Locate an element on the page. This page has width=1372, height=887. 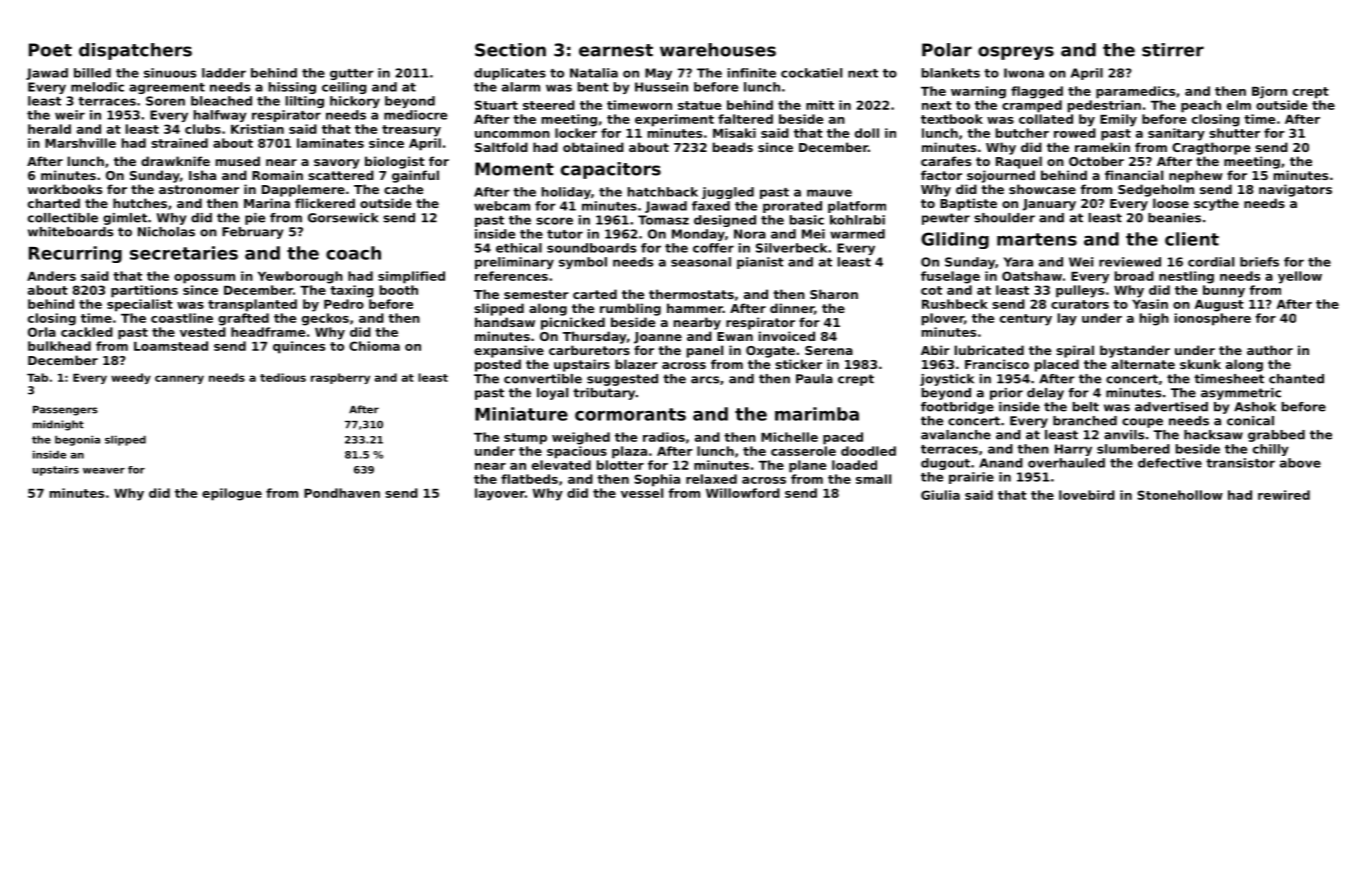
Pondhaven is located at coordinates (342, 493).
